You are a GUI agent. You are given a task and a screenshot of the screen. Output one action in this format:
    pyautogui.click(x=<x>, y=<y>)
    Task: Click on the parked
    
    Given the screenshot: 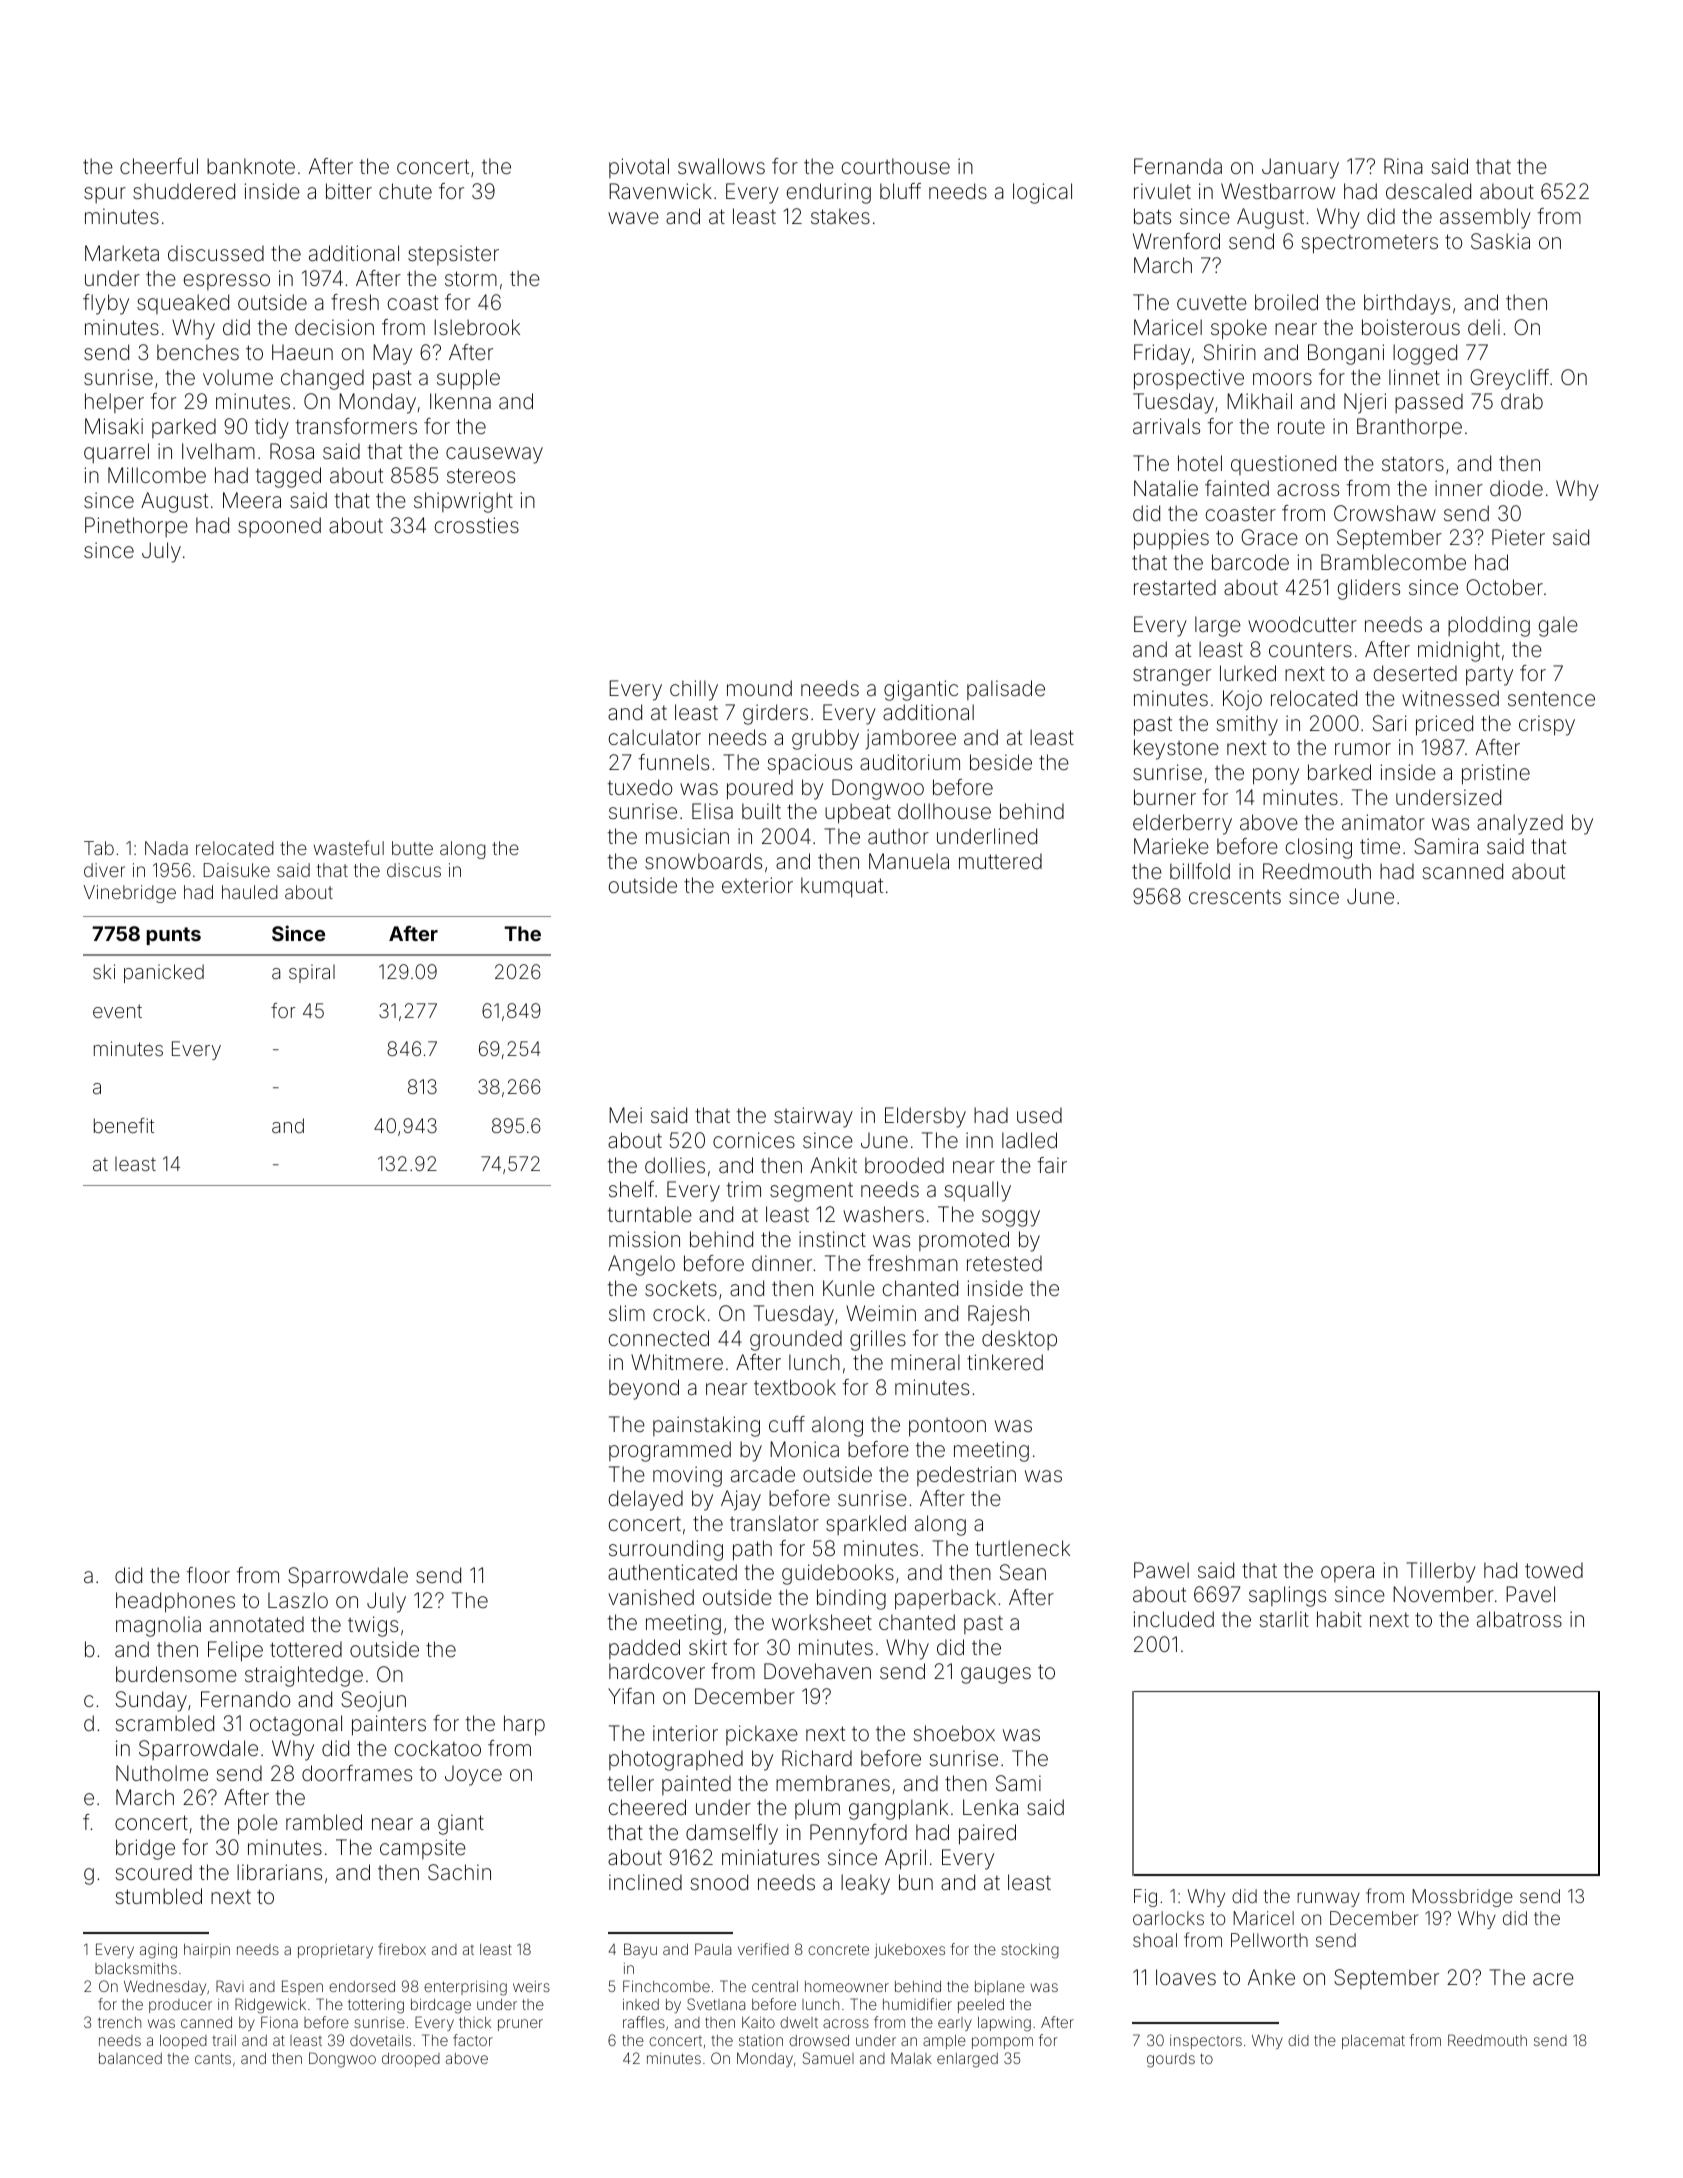 What is the action you would take?
    pyautogui.click(x=184, y=428)
